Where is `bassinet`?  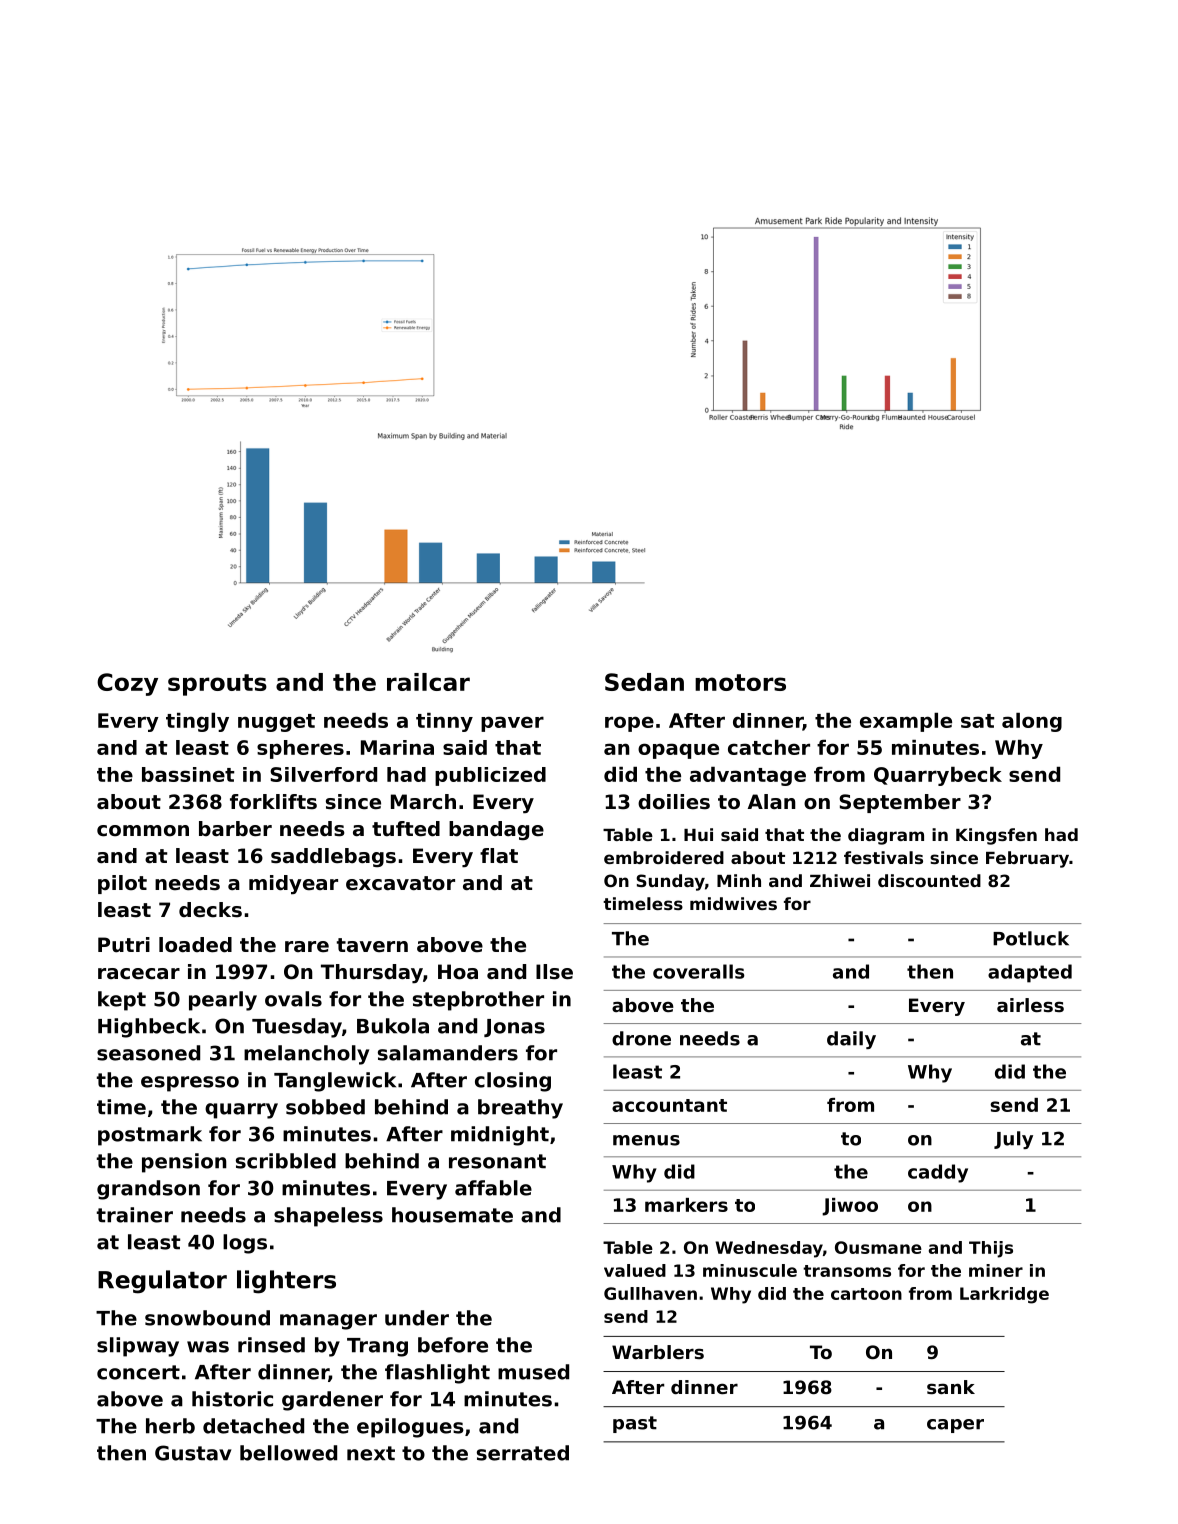
bassinet is located at coordinates (188, 774).
